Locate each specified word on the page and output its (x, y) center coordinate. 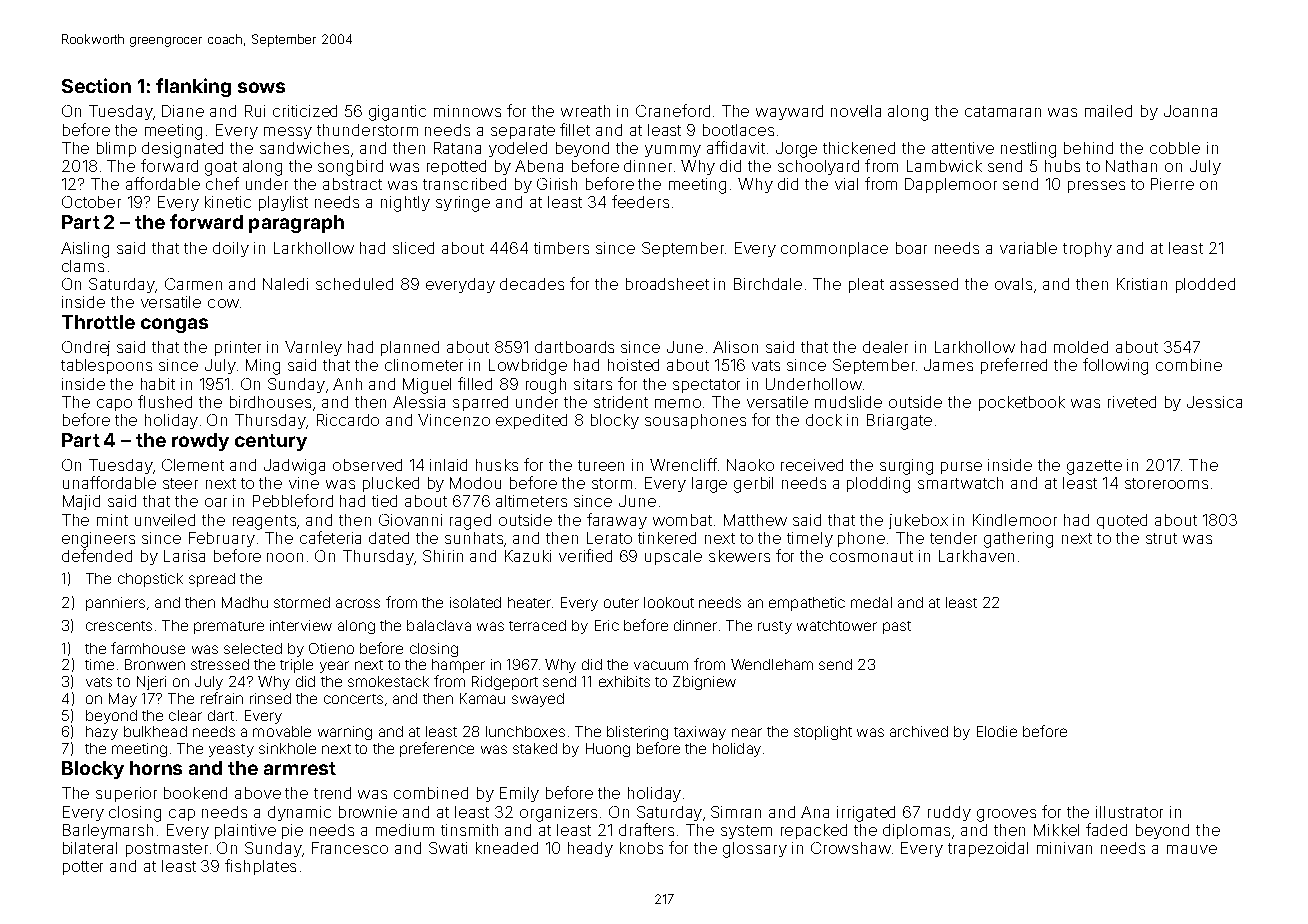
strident (621, 402)
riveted (1132, 402)
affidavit (736, 147)
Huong (608, 750)
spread (212, 580)
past (897, 627)
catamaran (1003, 111)
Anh (347, 384)
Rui (255, 111)
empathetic (807, 604)
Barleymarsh (108, 831)
